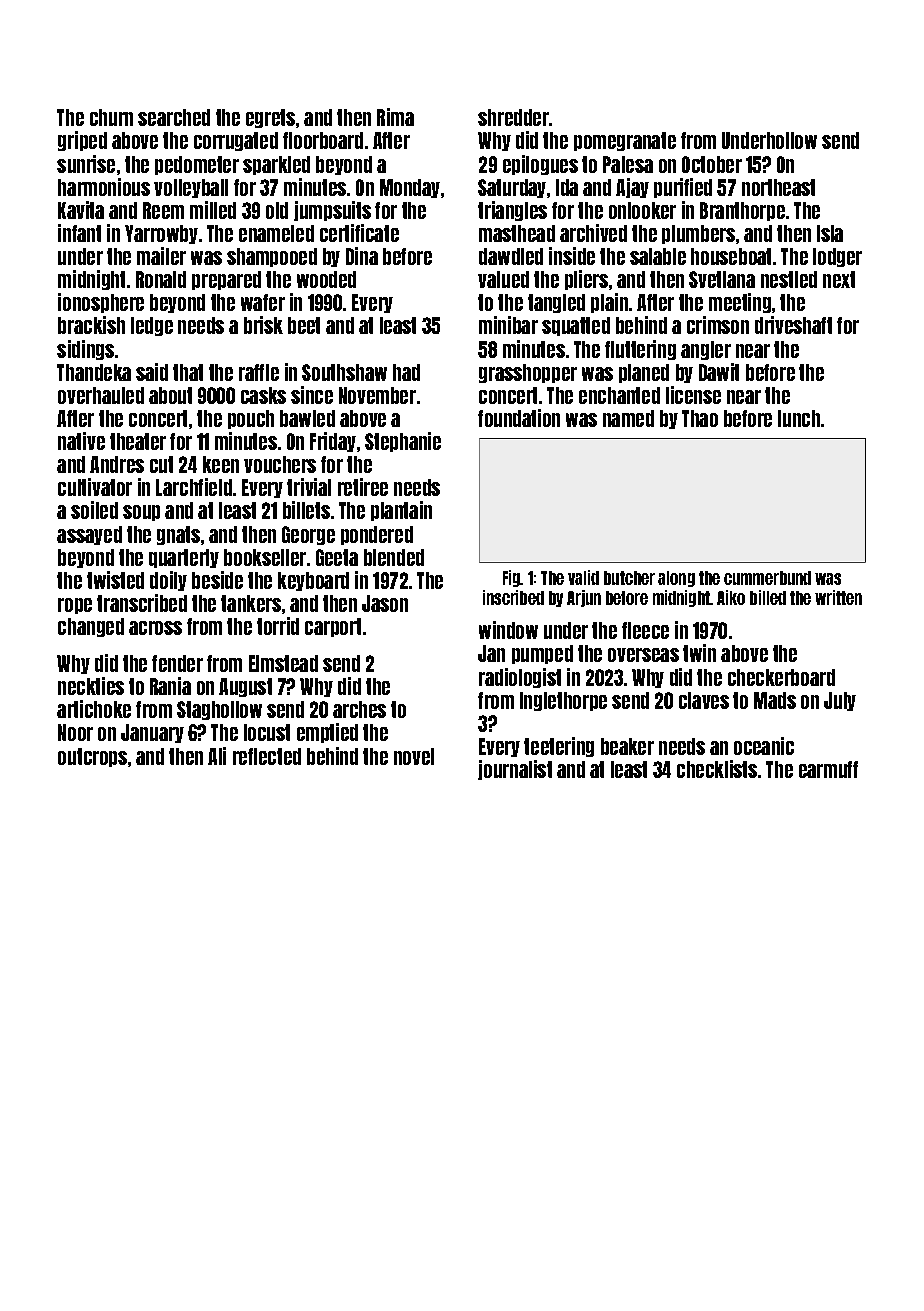 This screenshot has width=924, height=1311. What do you see at coordinates (359, 233) in the screenshot?
I see `certificate` at bounding box center [359, 233].
